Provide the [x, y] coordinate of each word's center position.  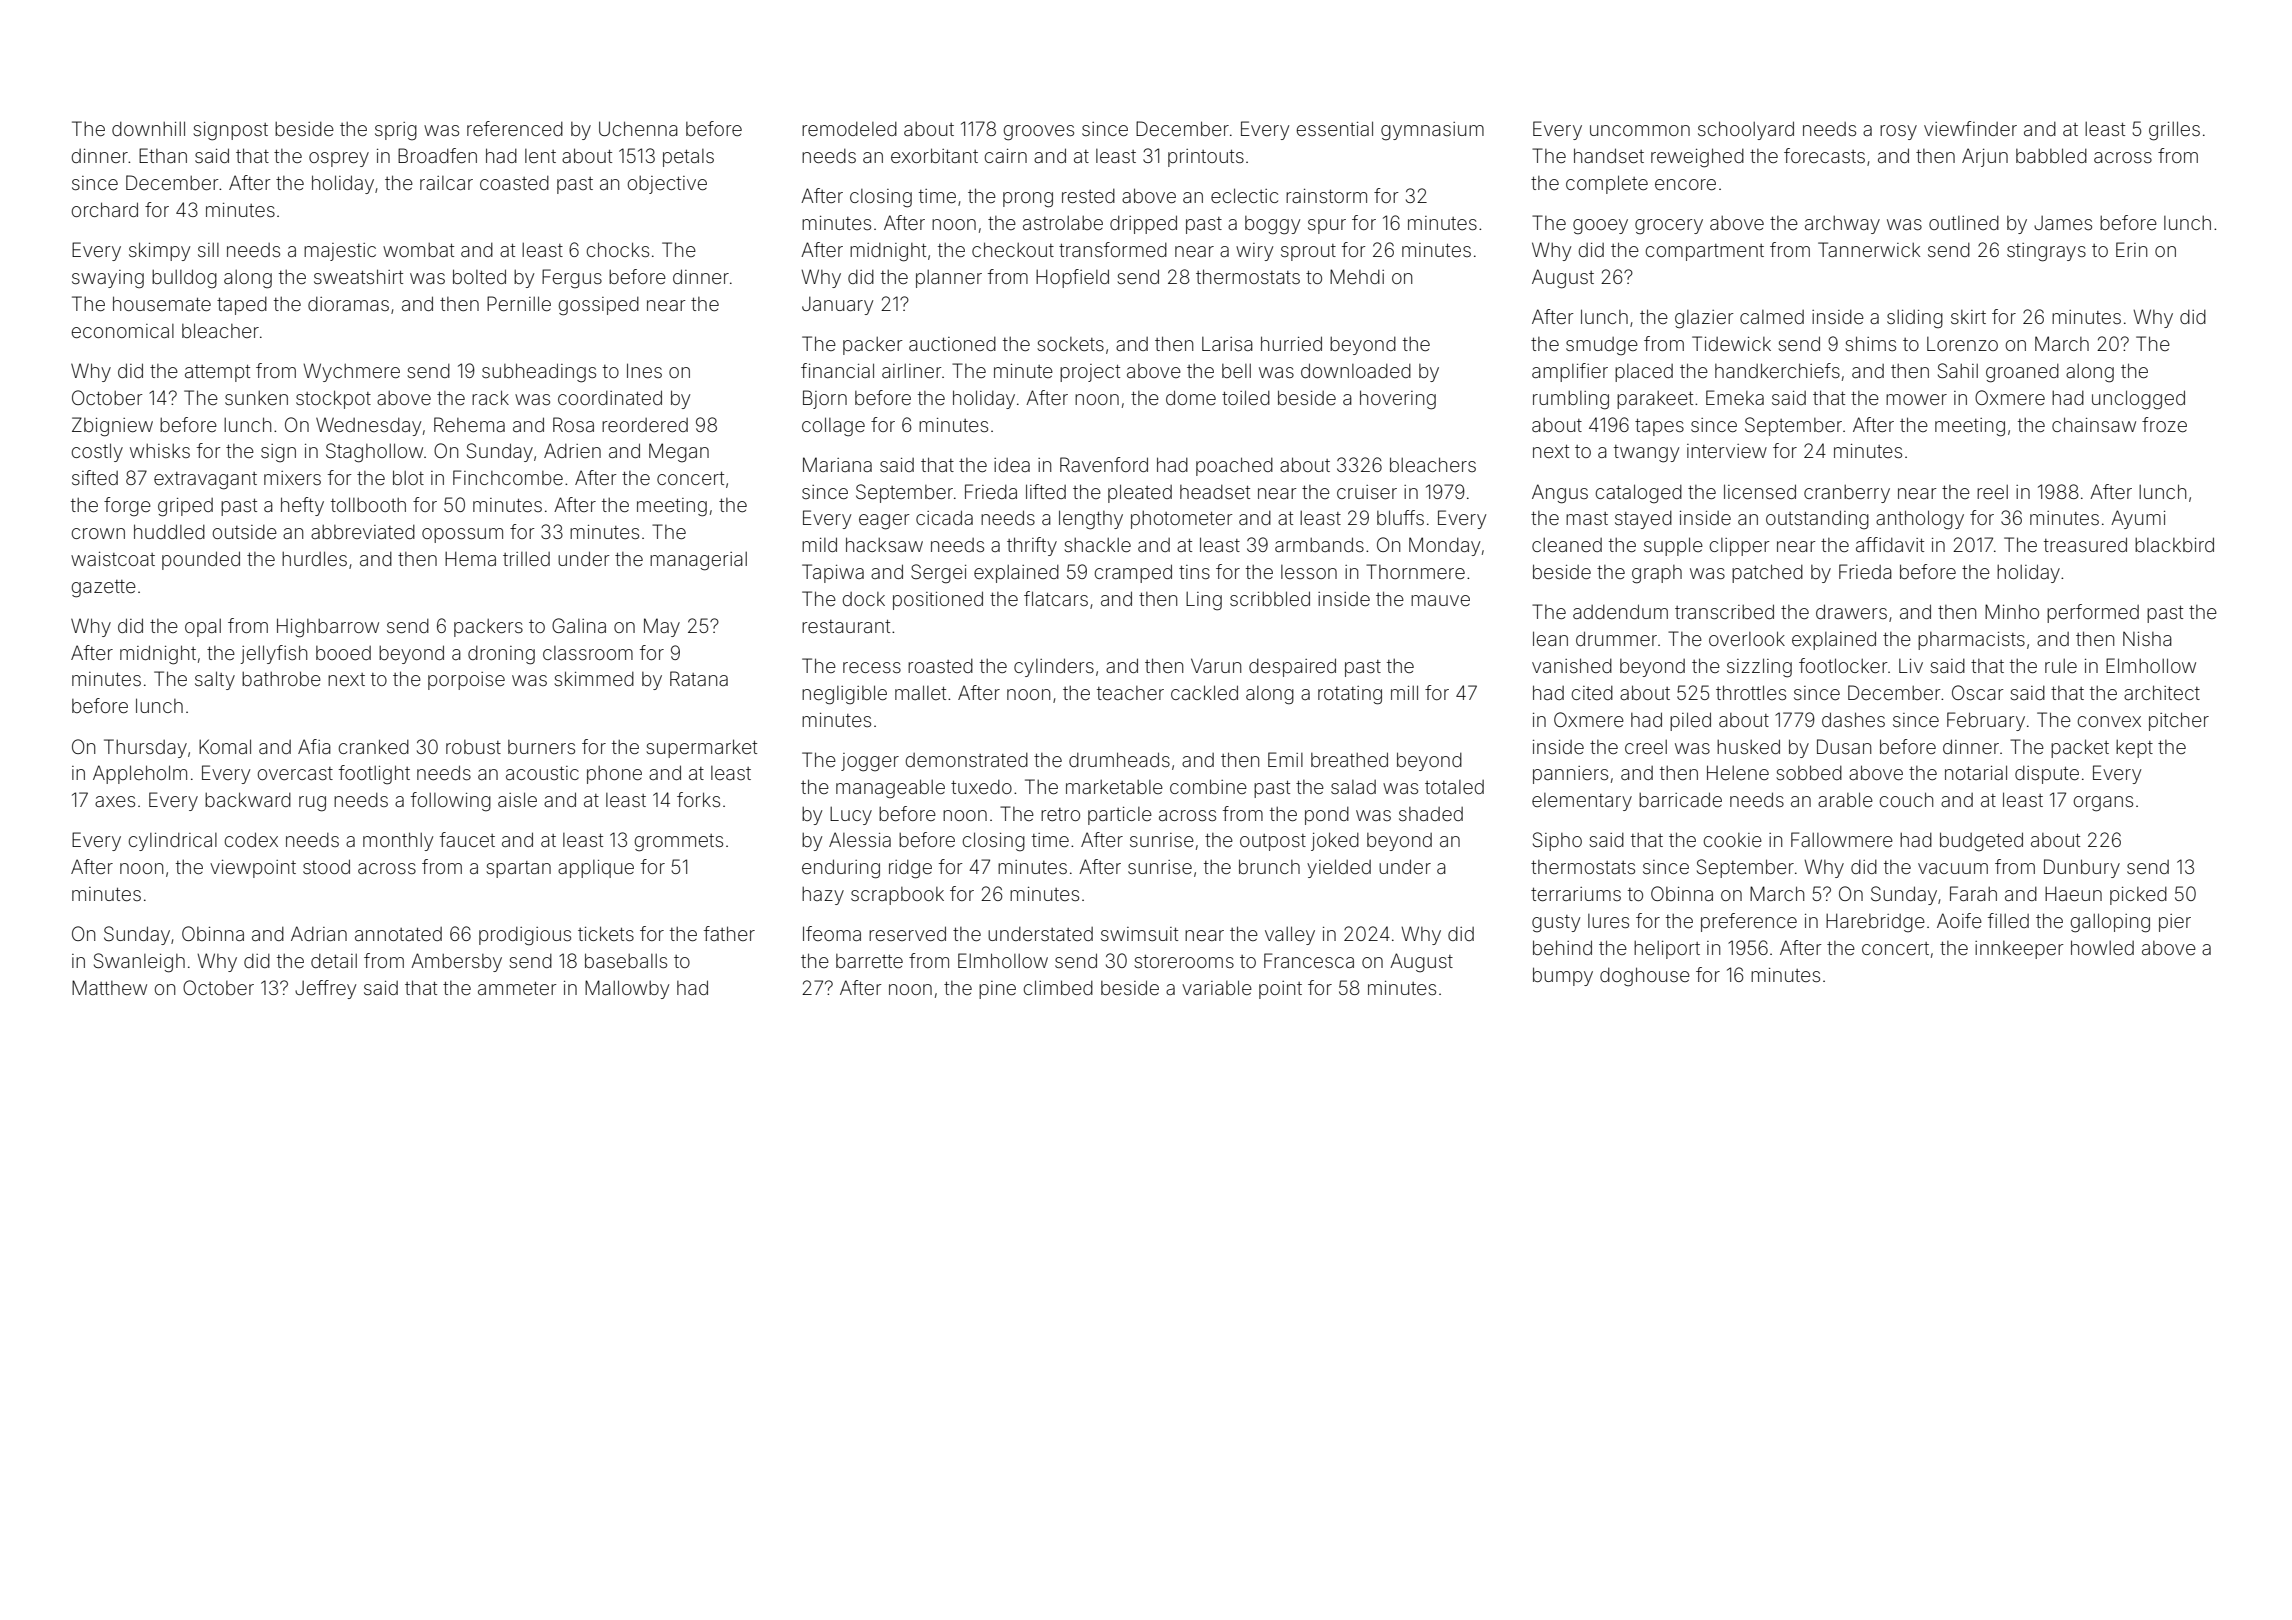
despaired [1292, 667]
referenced [515, 128]
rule [2061, 666]
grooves [1038, 133]
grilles [2174, 131]
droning [501, 655]
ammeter [517, 988]
